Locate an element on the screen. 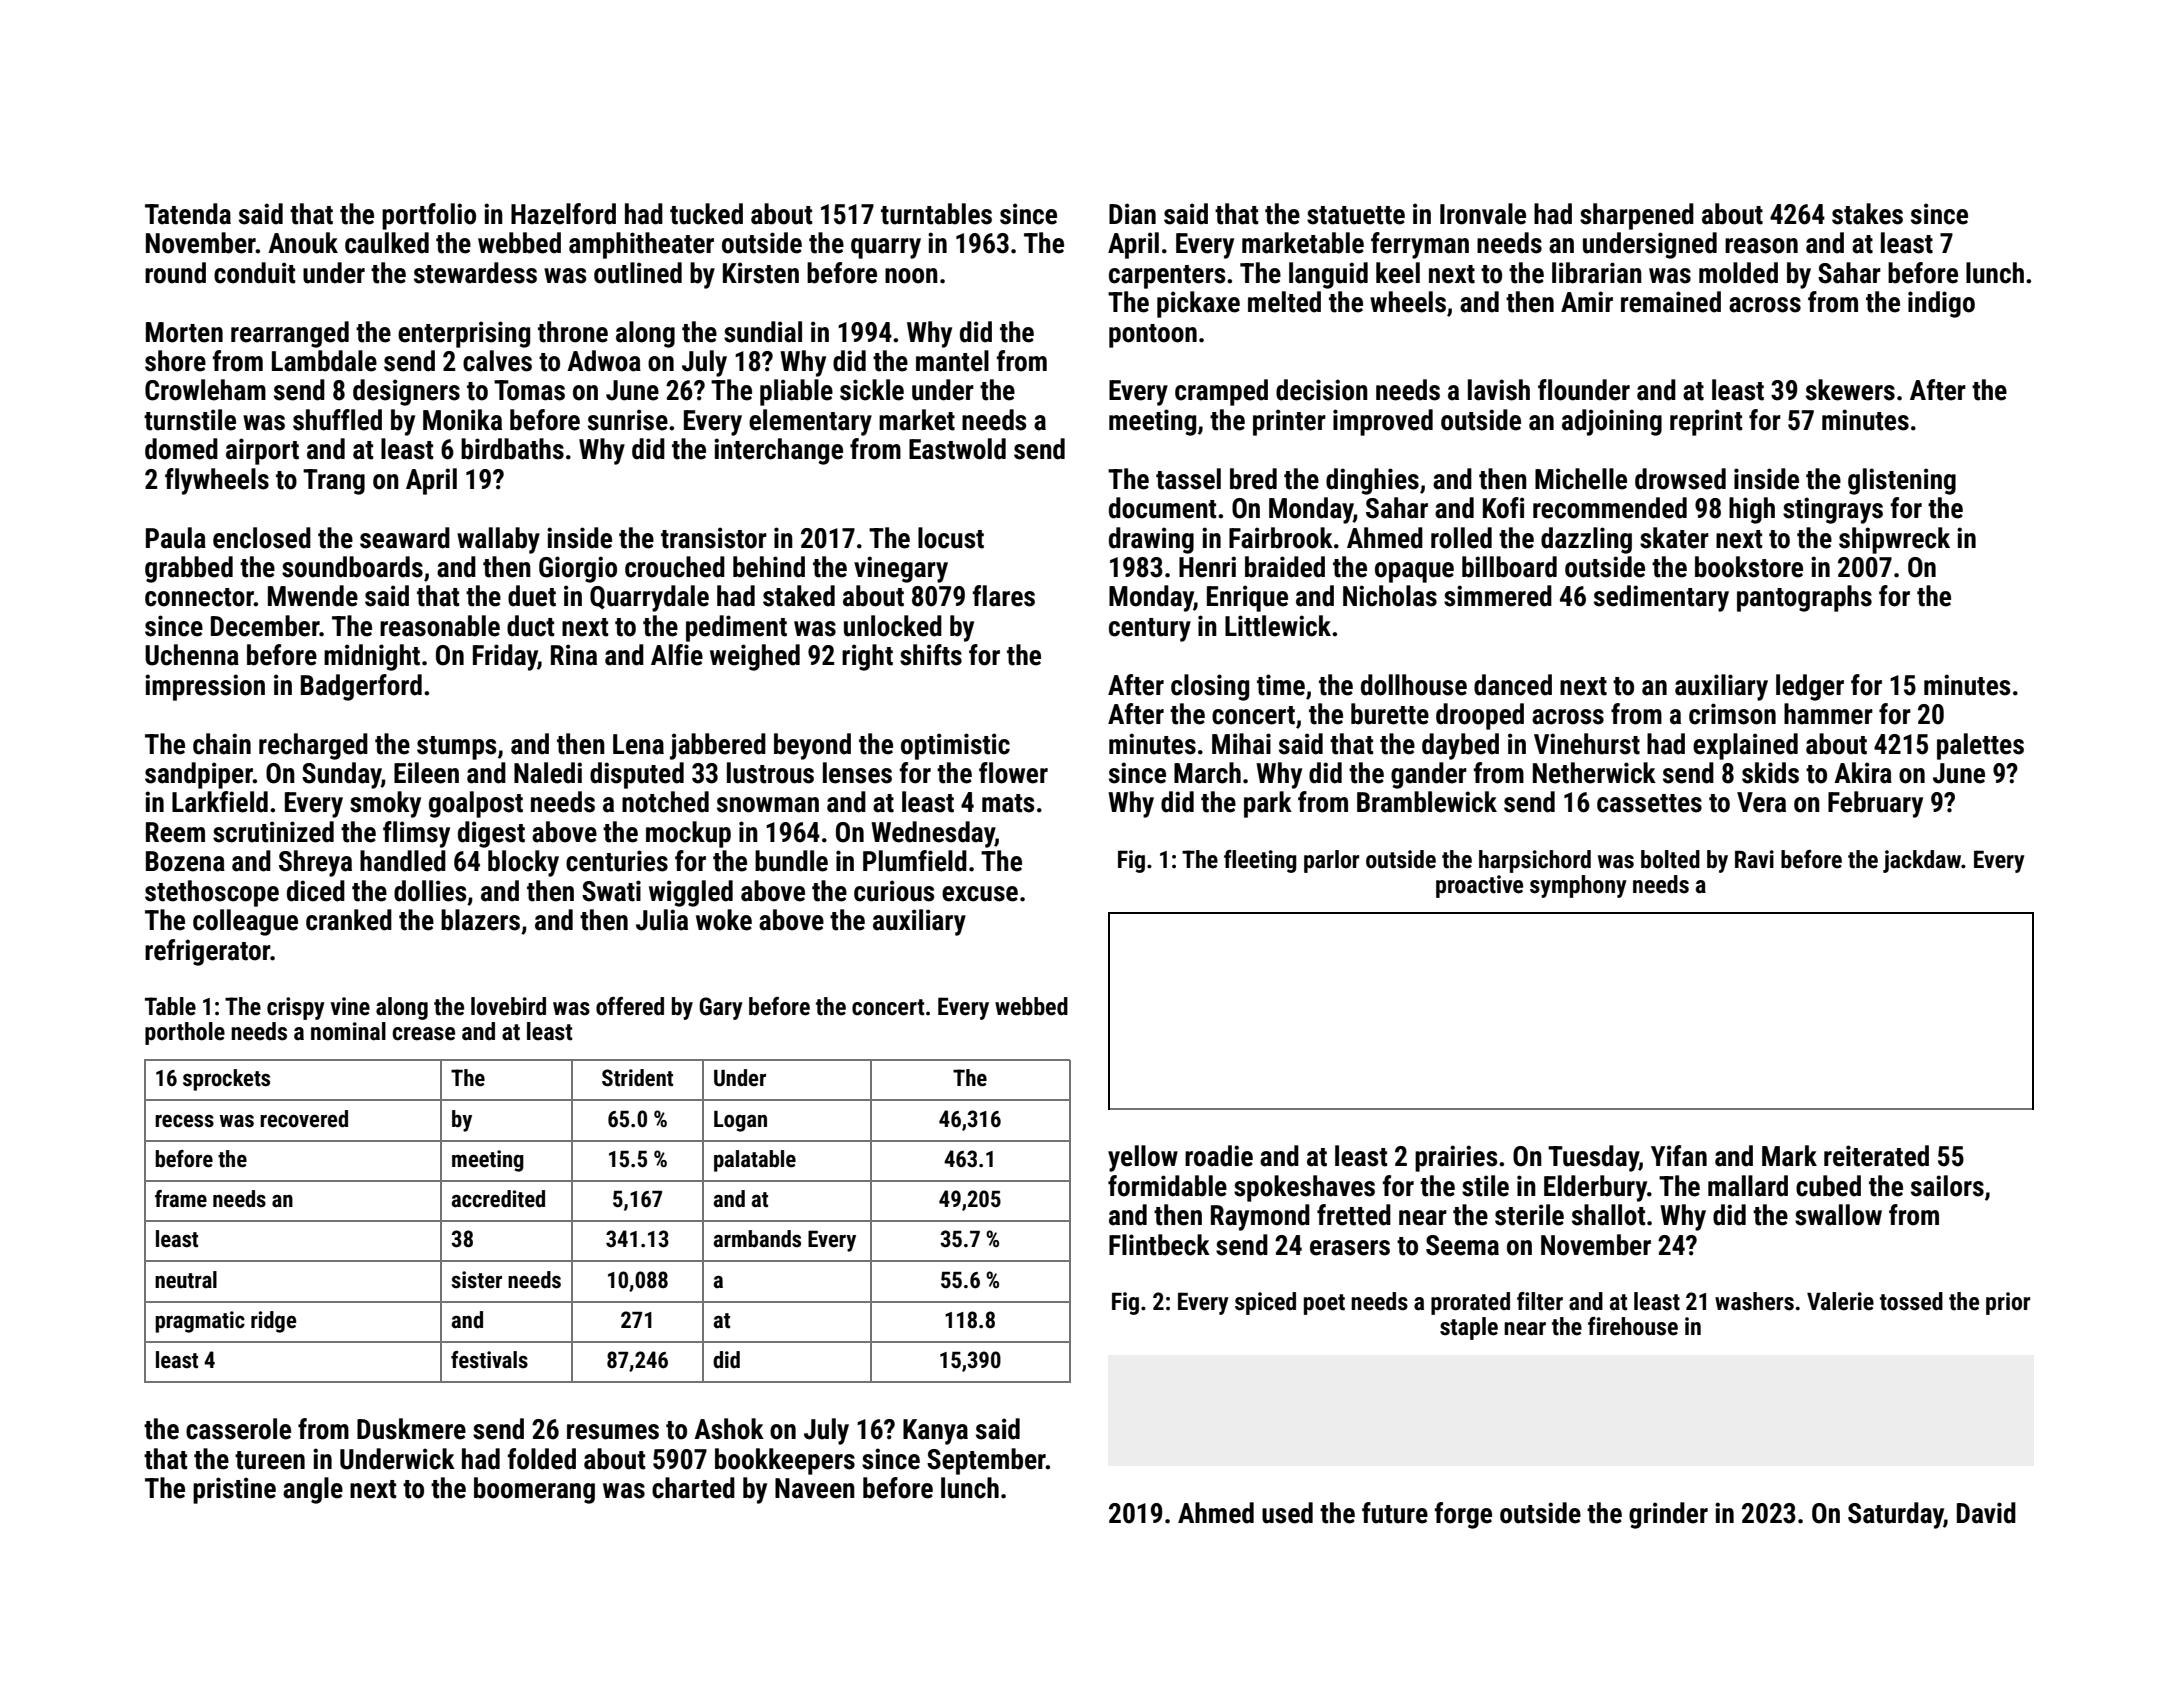  accredited is located at coordinates (498, 1199).
